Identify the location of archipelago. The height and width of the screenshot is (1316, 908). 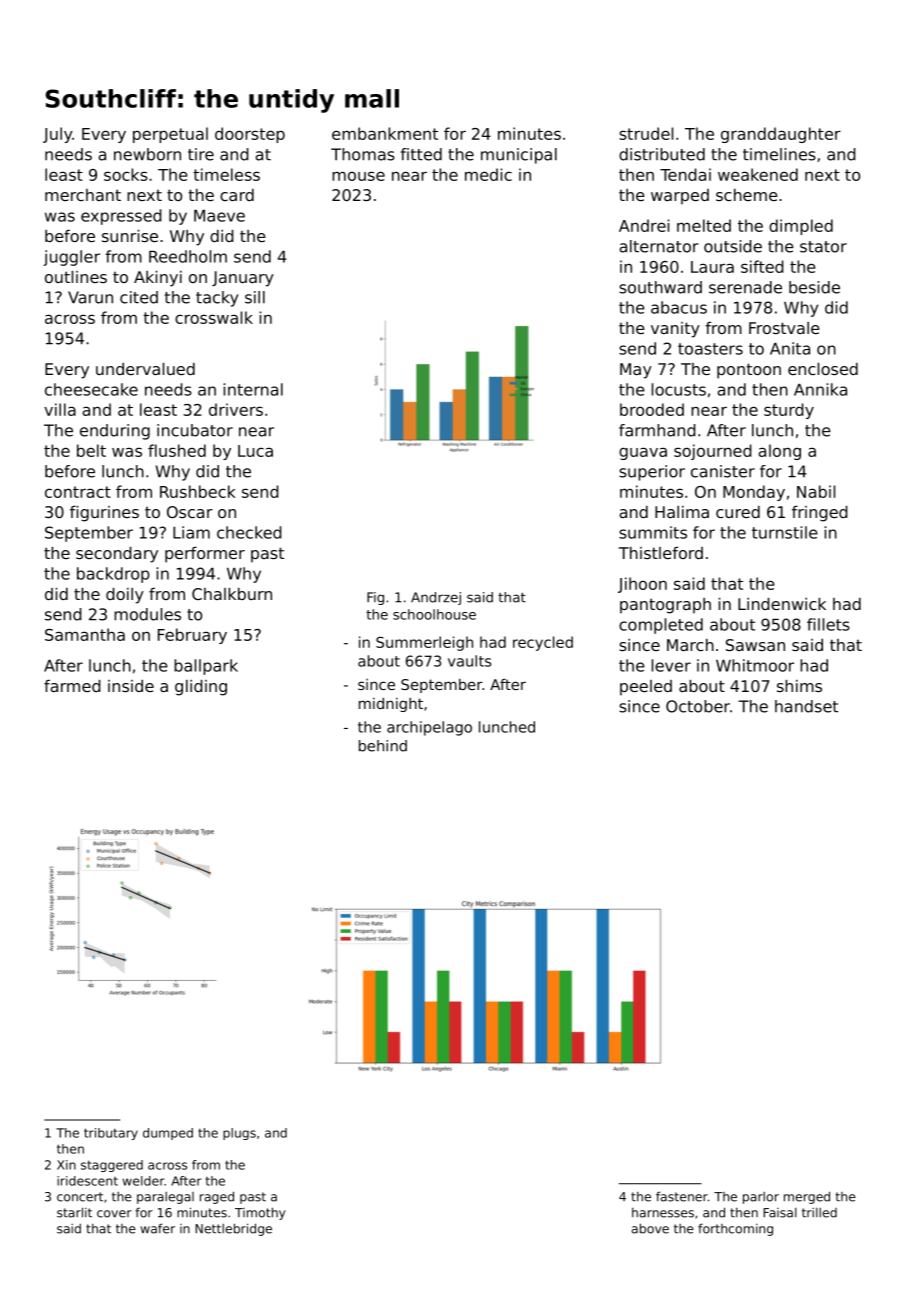
(429, 728).
